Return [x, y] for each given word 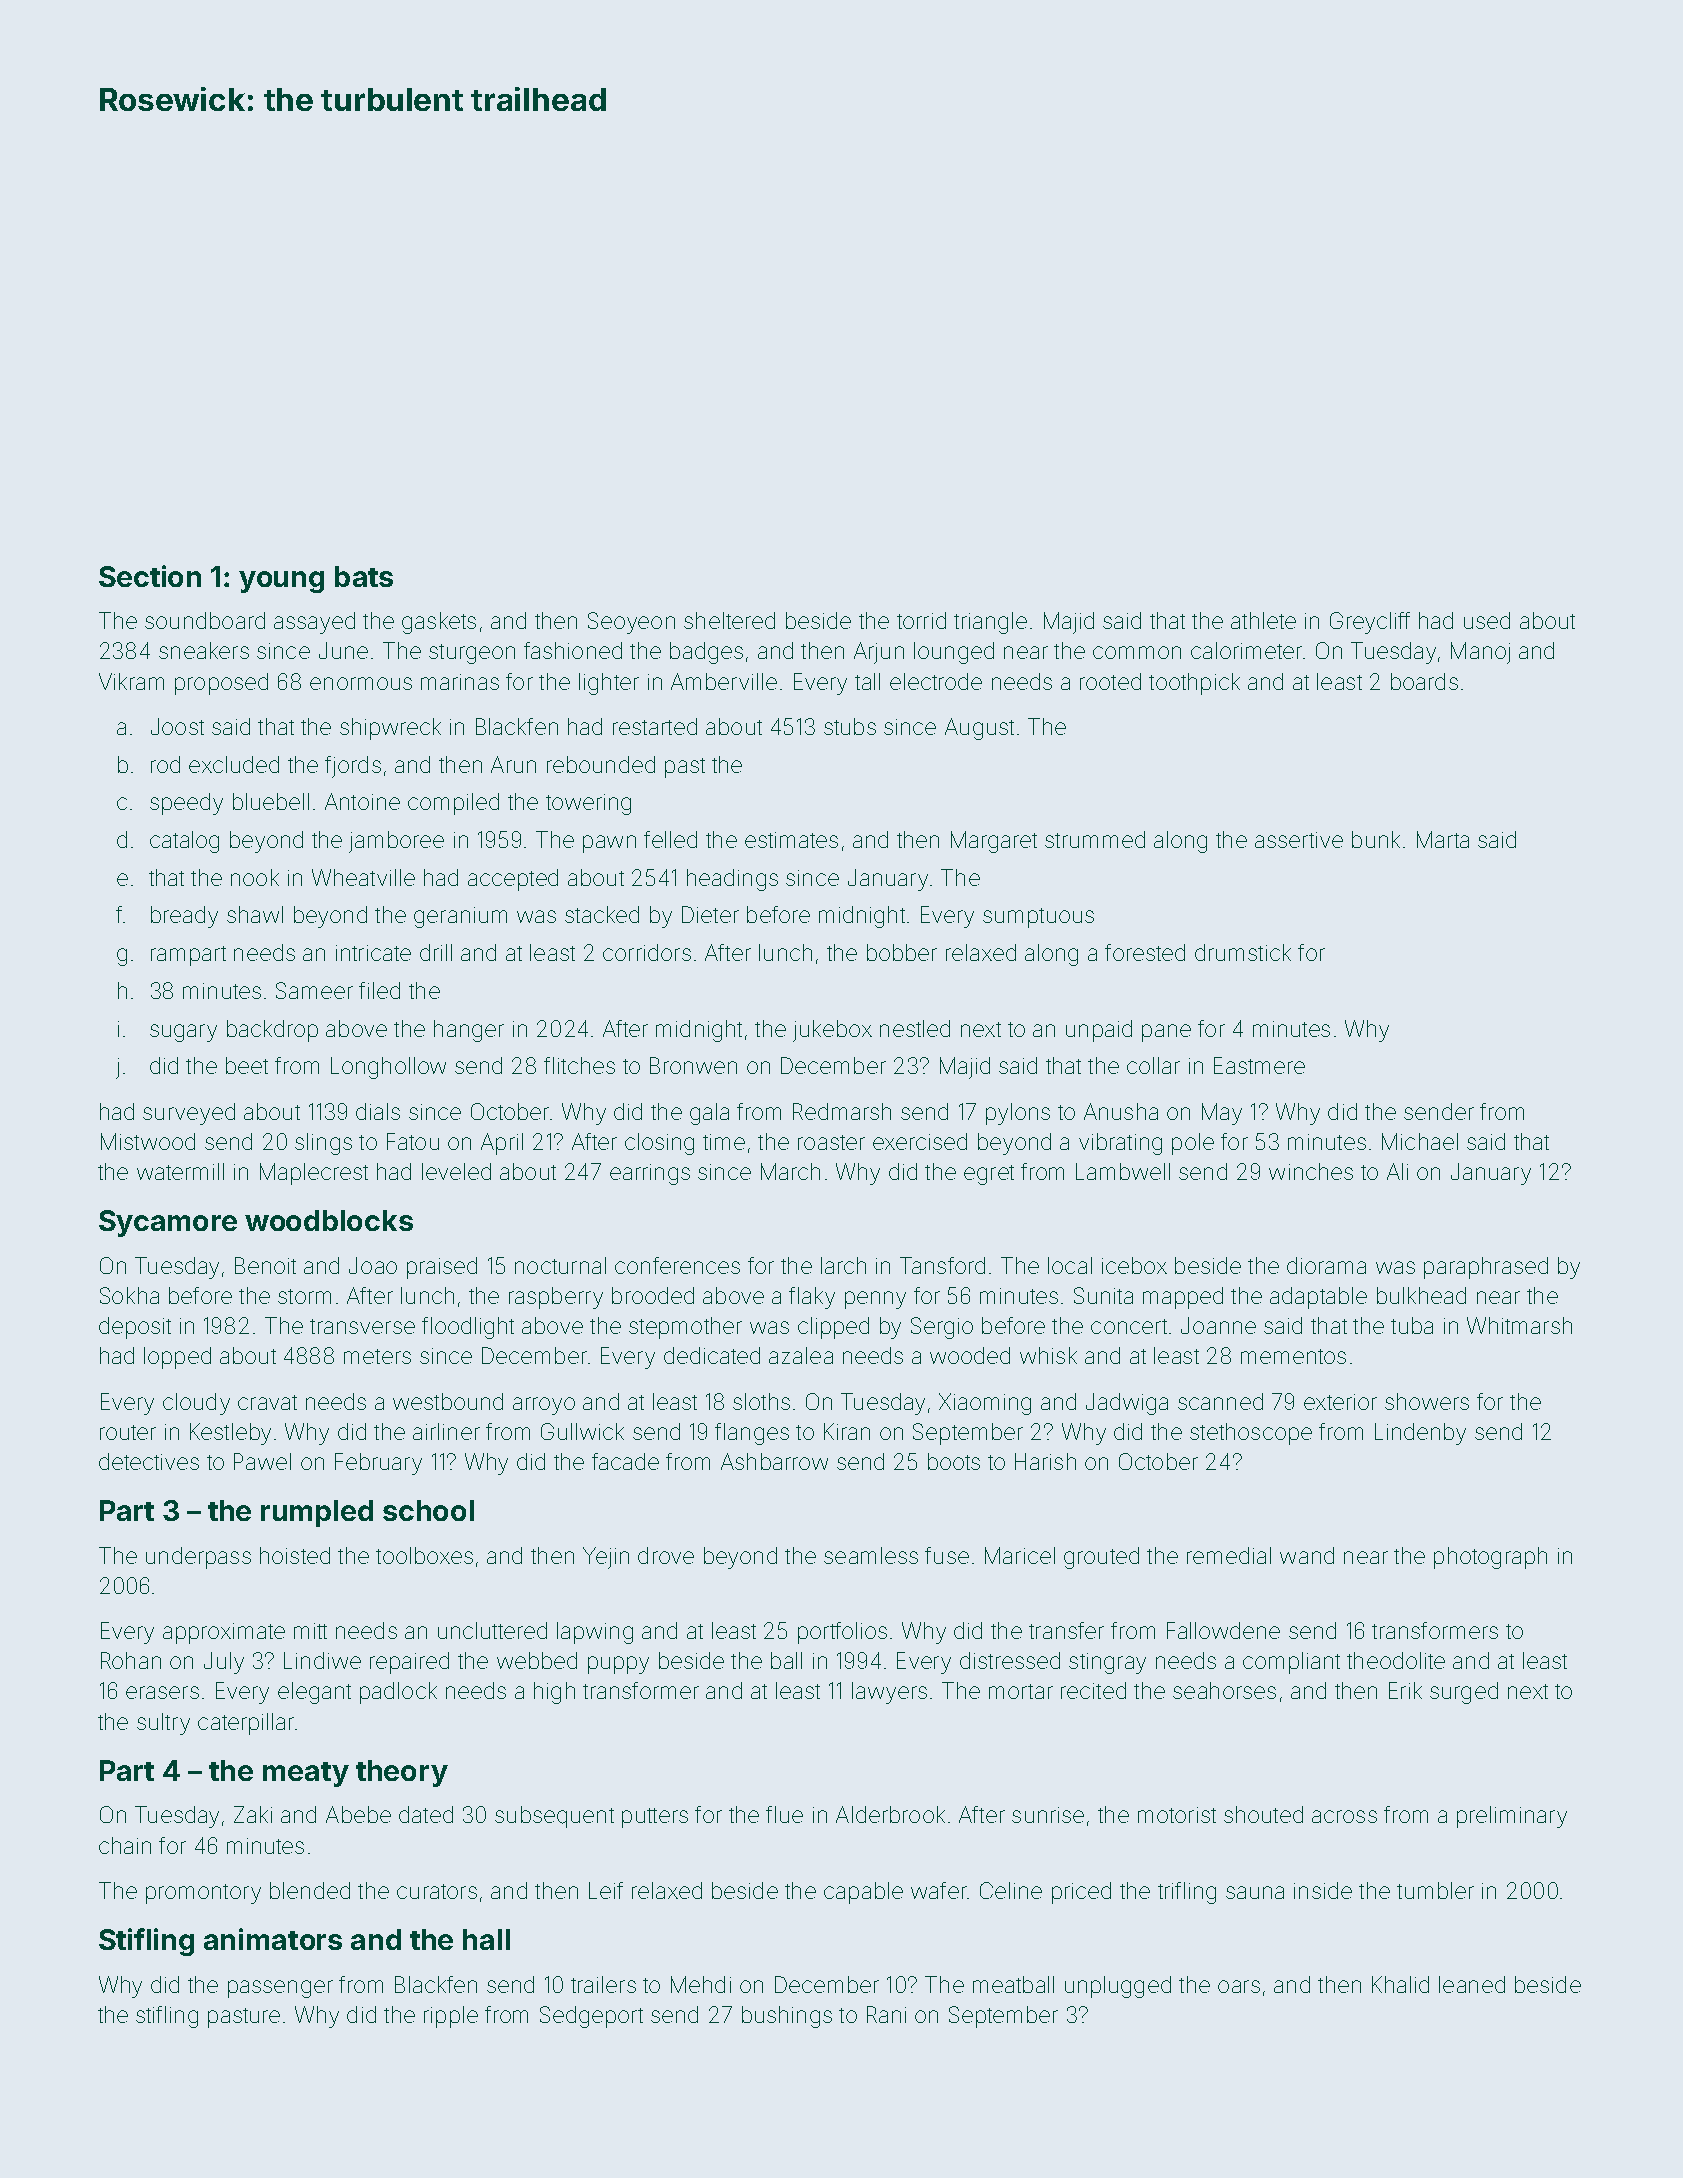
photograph [1490, 1558]
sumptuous [1038, 918]
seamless [871, 1555]
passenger [280, 1989]
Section [150, 576]
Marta [1443, 839]
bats [364, 576]
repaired [409, 1663]
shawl [255, 914]
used [1487, 620]
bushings [787, 2017]
